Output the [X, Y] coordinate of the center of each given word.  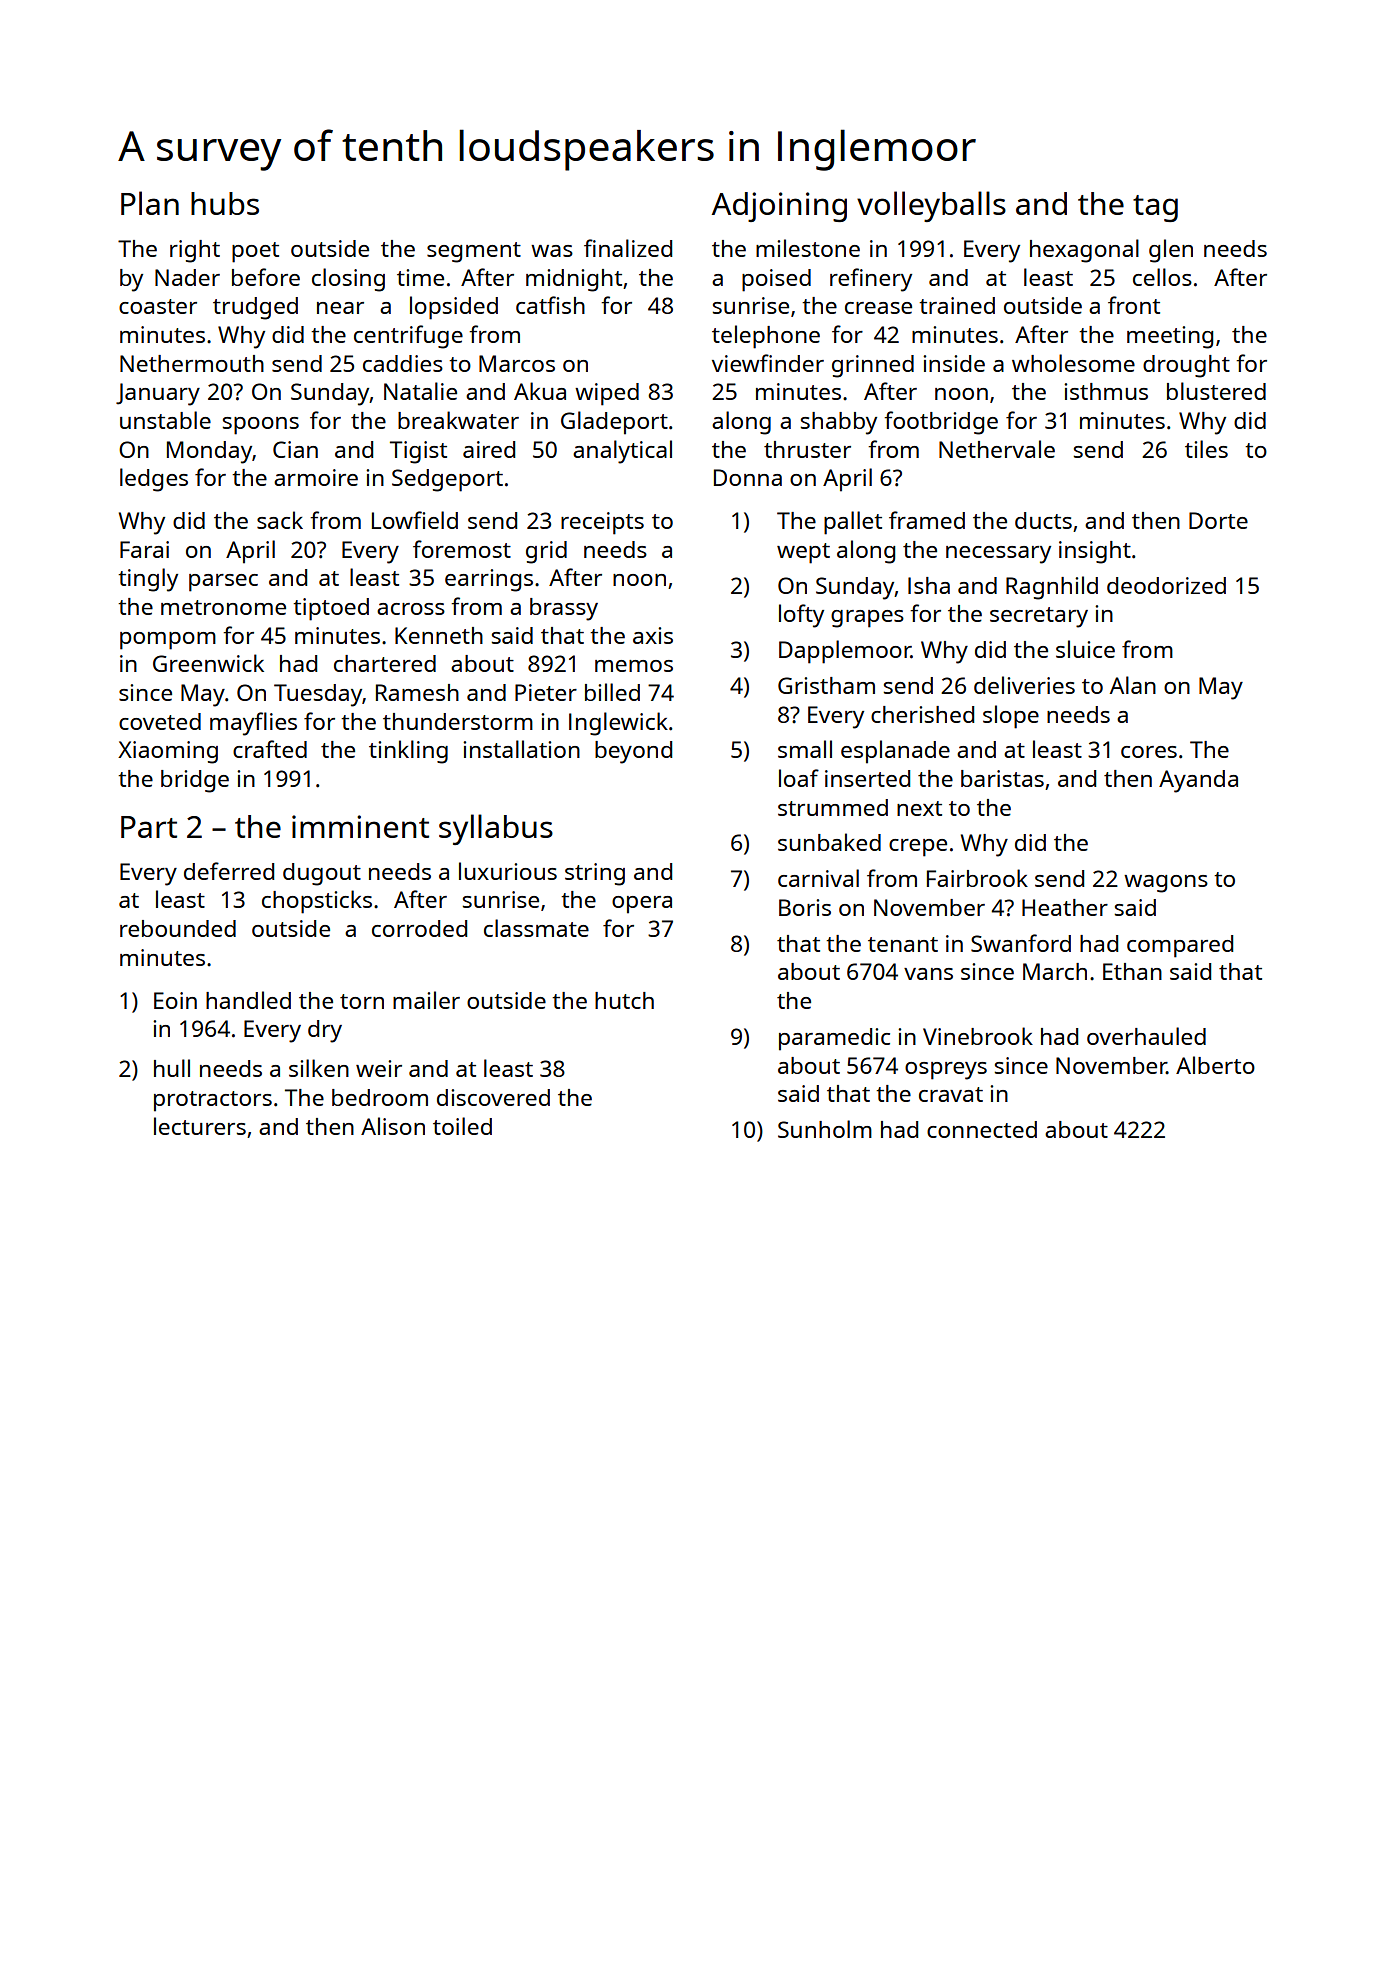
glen [1171, 251]
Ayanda [1198, 781]
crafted [270, 749]
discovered [493, 1097]
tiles [1206, 449]
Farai [144, 549]
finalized [628, 248]
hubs [225, 203]
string [595, 874]
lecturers [200, 1126]
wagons [1166, 884]
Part [149, 827]
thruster [807, 449]
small [805, 749]
